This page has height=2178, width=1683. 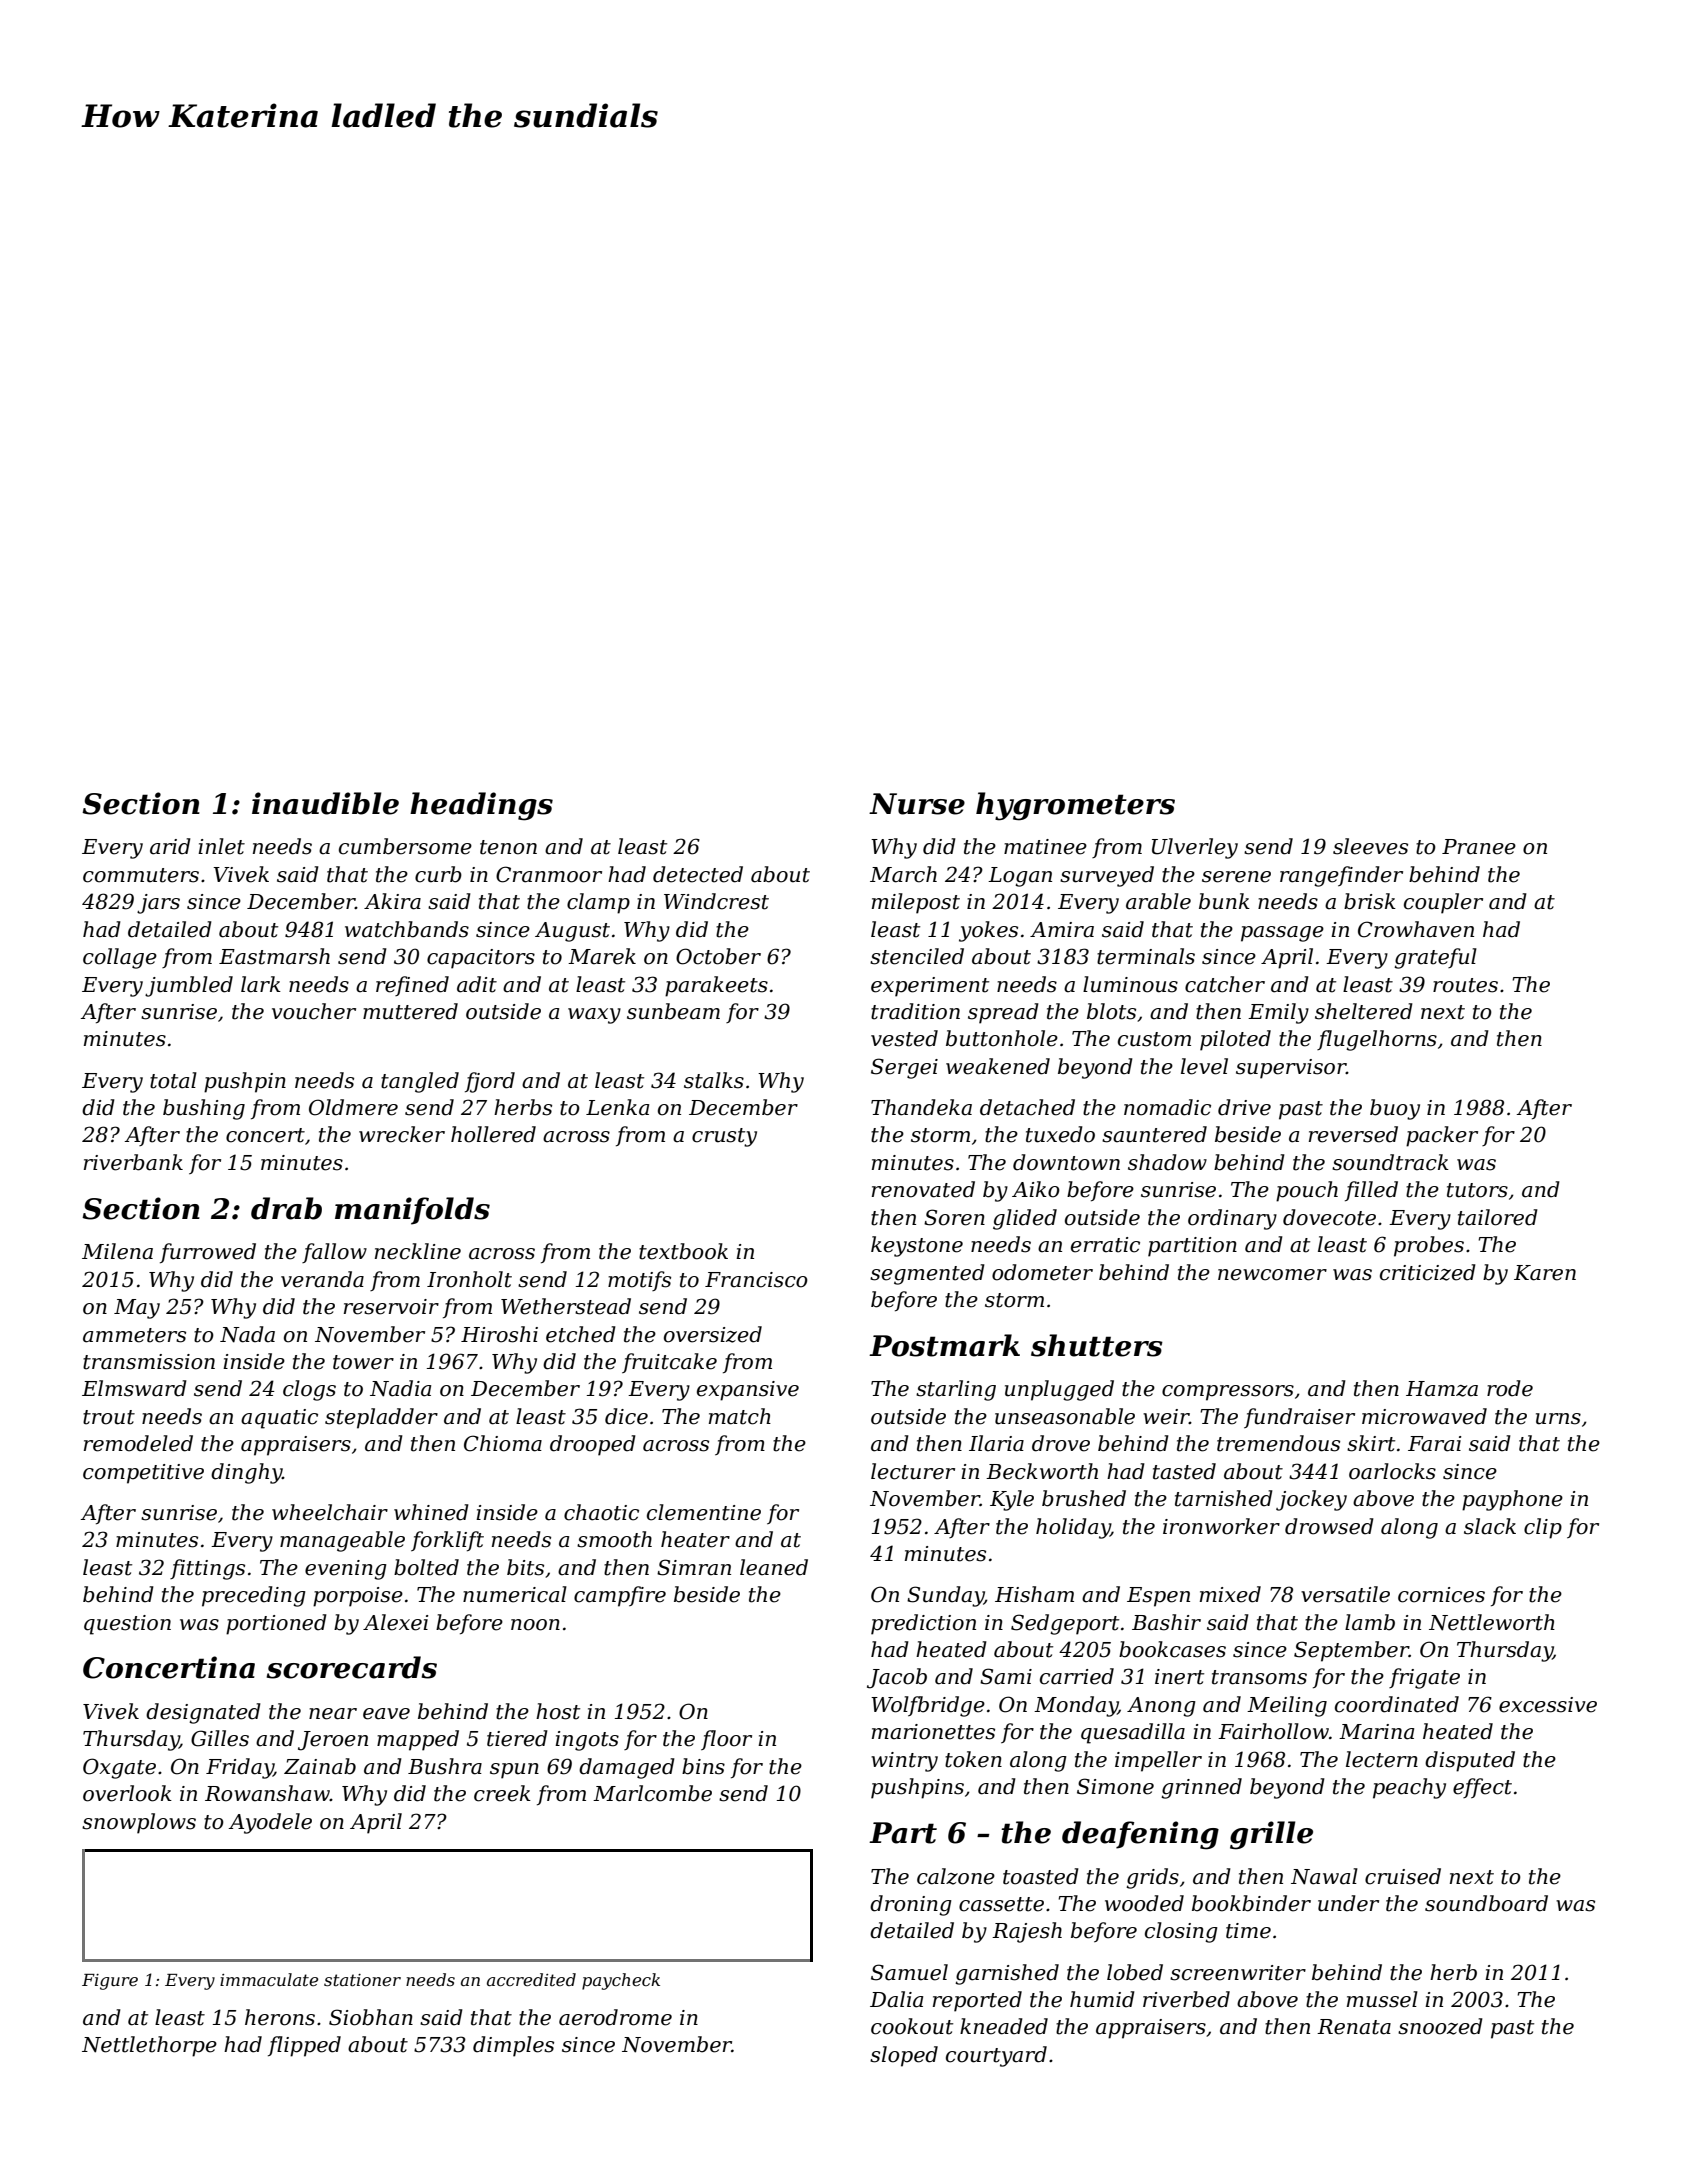 What do you see at coordinates (718, 956) in the page?
I see `October` at bounding box center [718, 956].
